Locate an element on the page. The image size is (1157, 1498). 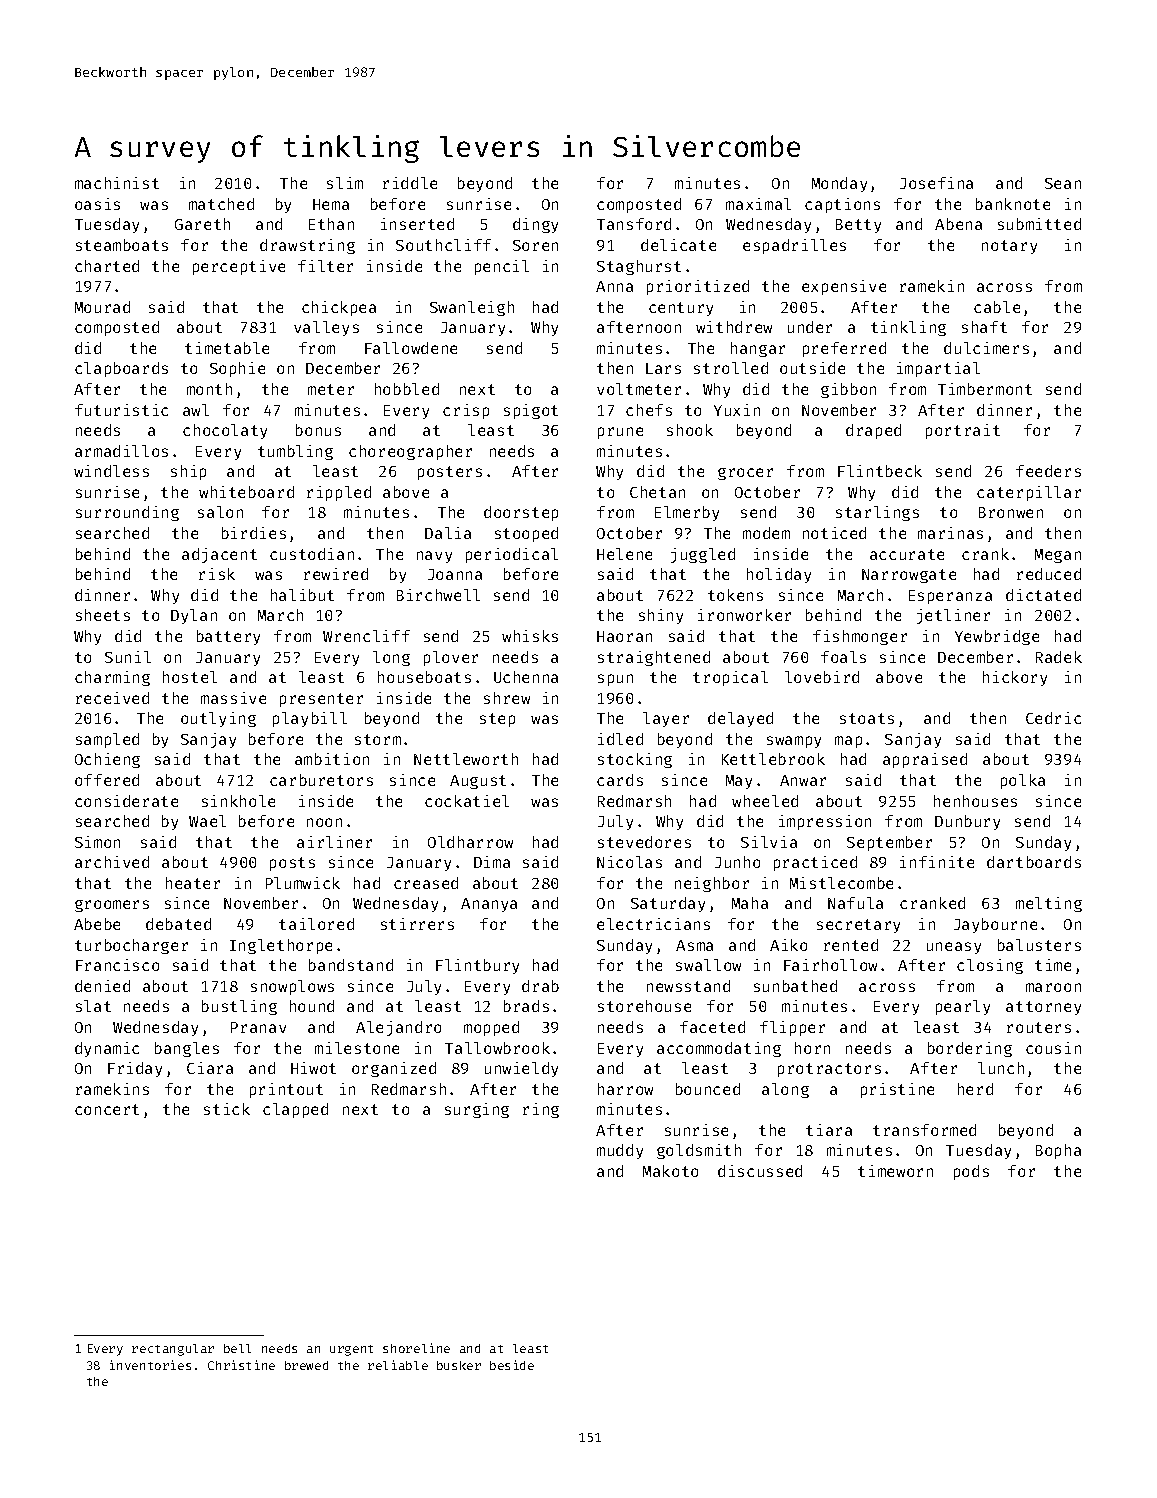
busker is located at coordinates (459, 1365).
